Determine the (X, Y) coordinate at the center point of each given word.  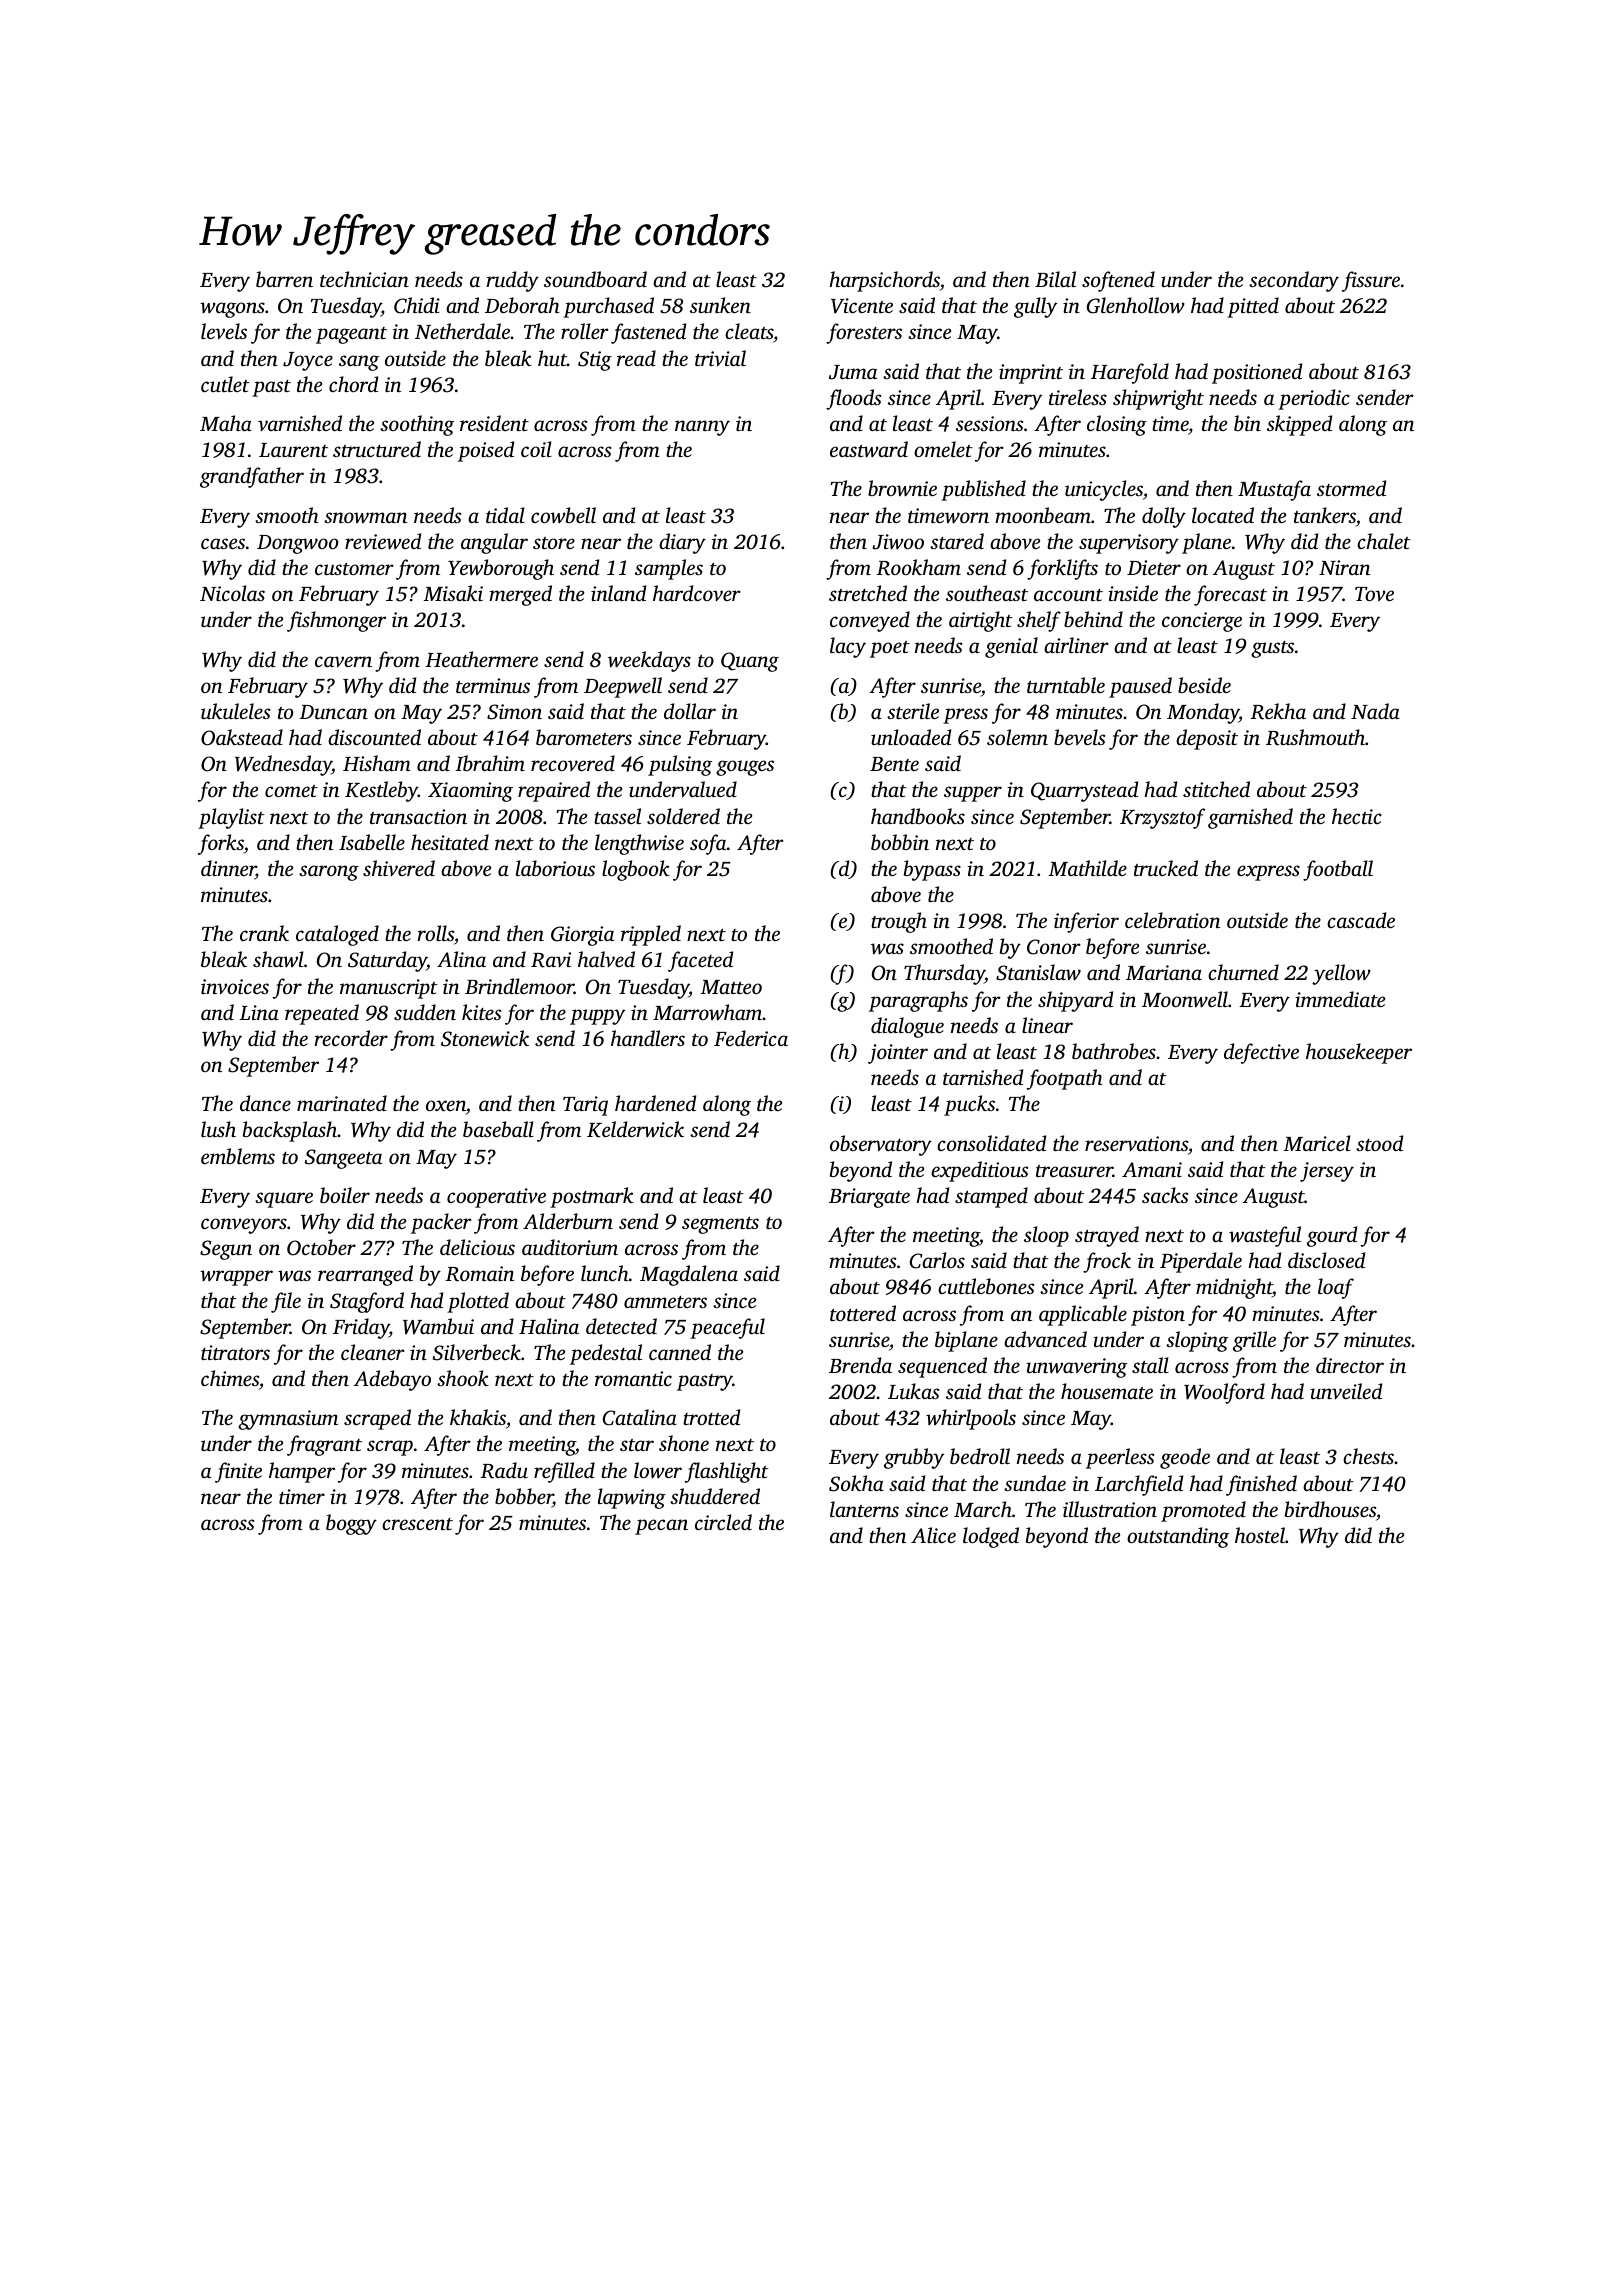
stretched (868, 593)
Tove (1374, 594)
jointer (898, 1054)
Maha (226, 423)
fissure (1371, 281)
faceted (700, 961)
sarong (329, 873)
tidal (505, 515)
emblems (238, 1156)
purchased (608, 307)
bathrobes (1114, 1051)
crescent (417, 1524)
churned (1243, 972)
